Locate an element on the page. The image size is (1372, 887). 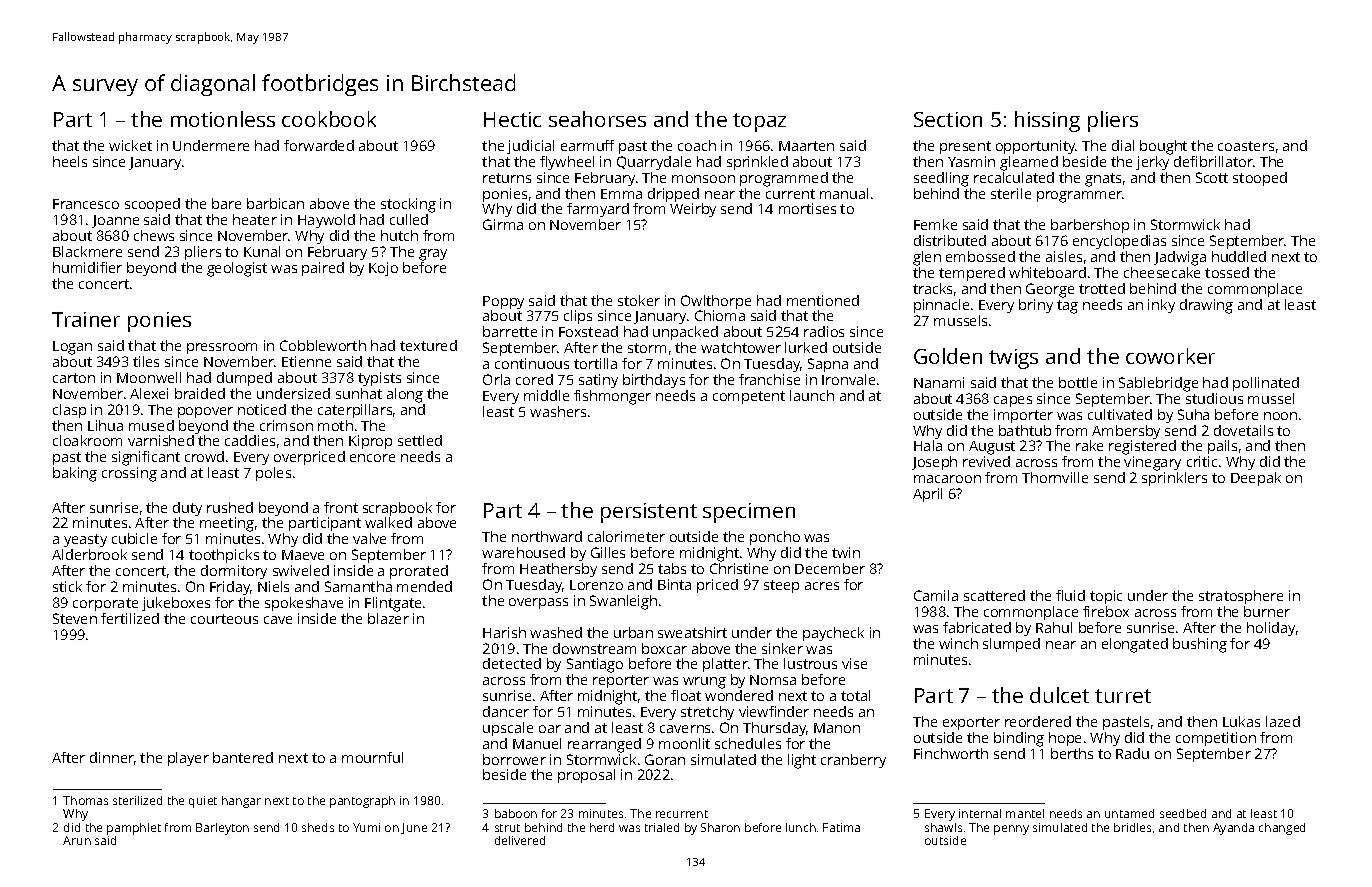
mournful is located at coordinates (372, 757).
